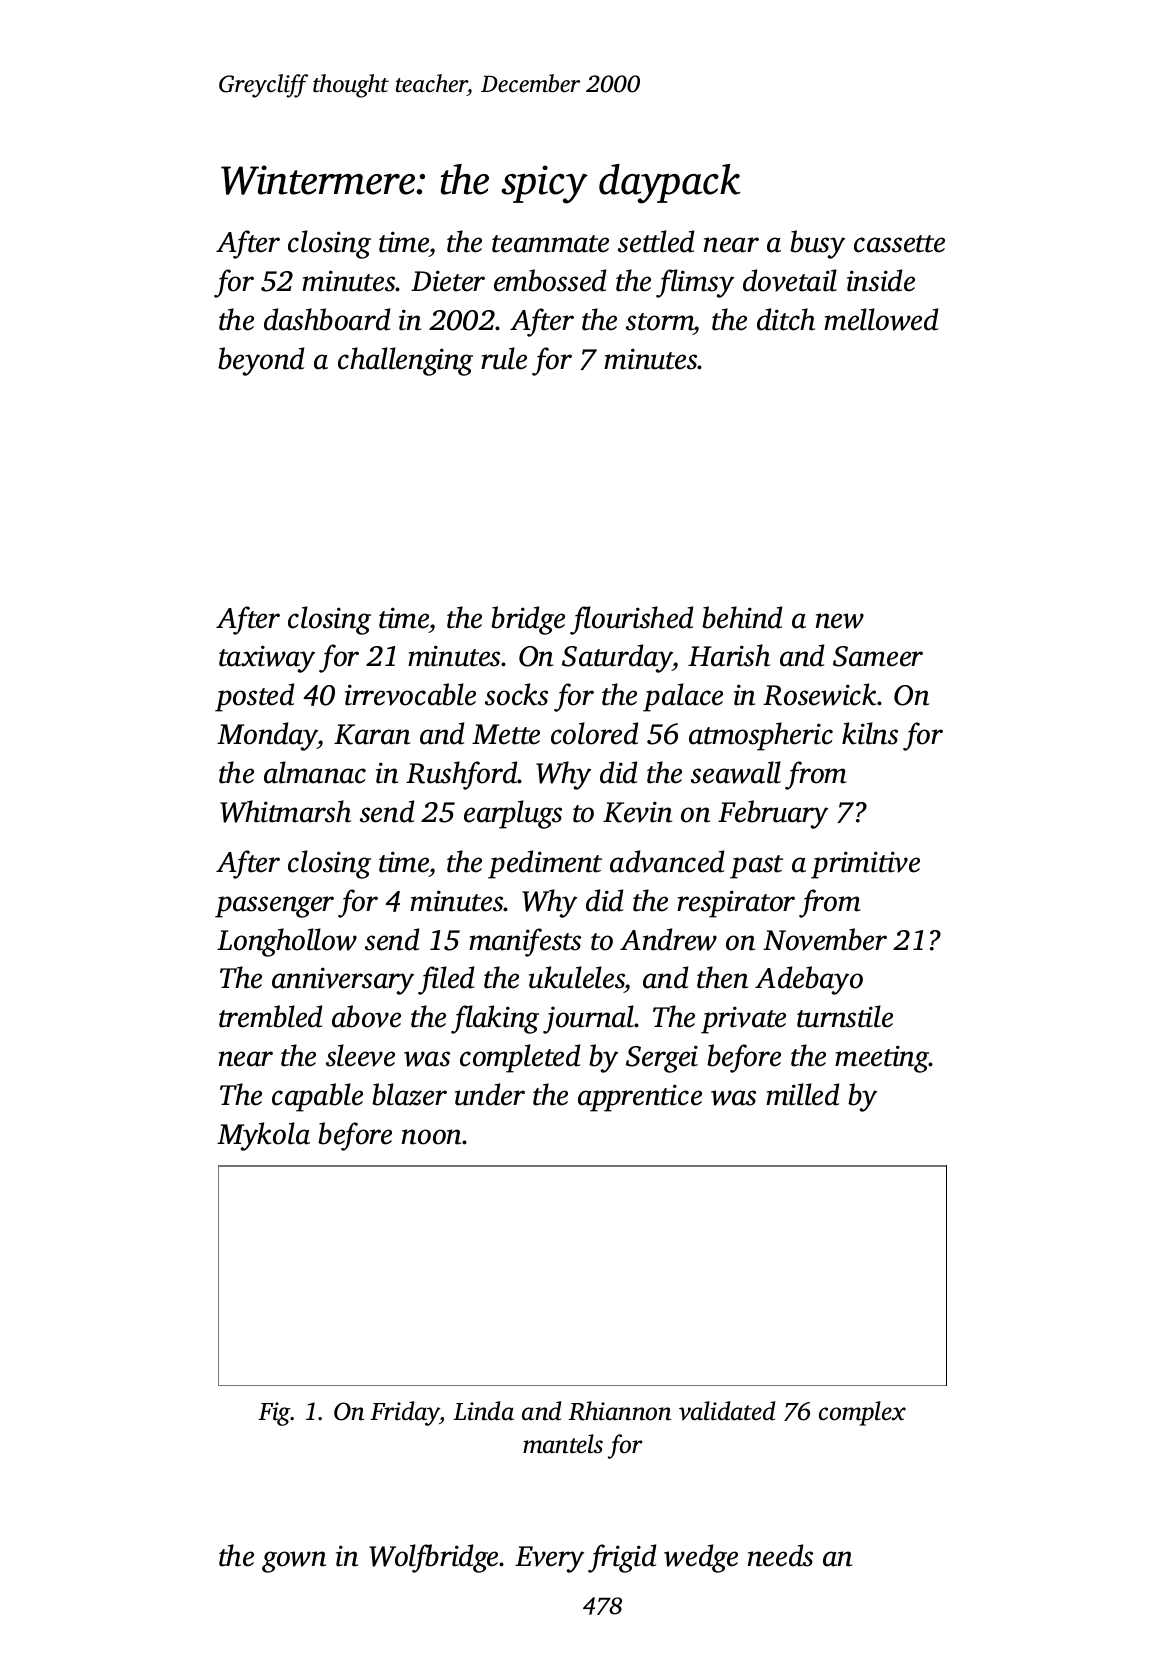 The width and height of the screenshot is (1165, 1654). What do you see at coordinates (285, 811) in the screenshot?
I see `Whitmarsh` at bounding box center [285, 811].
